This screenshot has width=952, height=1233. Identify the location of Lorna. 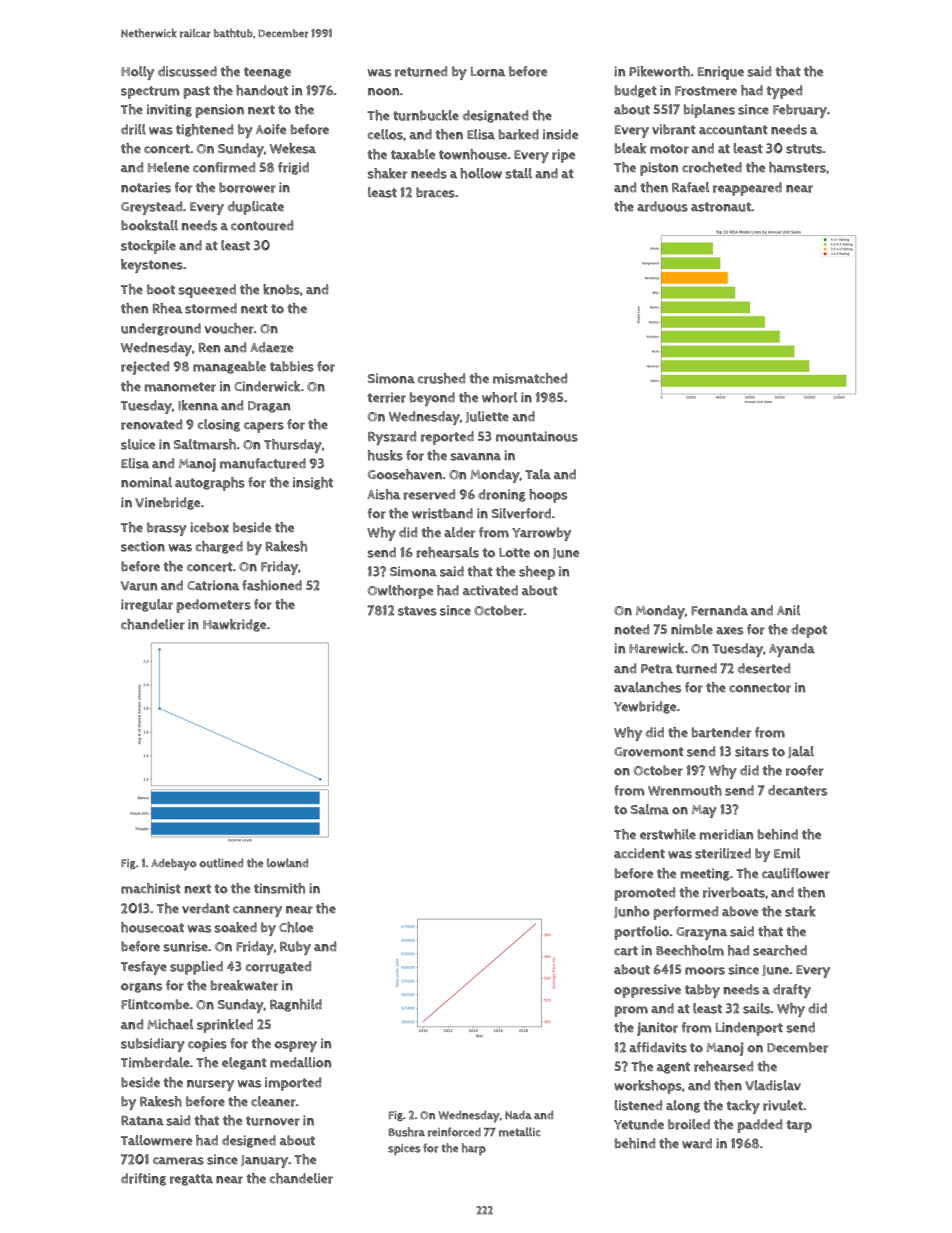
(488, 72).
